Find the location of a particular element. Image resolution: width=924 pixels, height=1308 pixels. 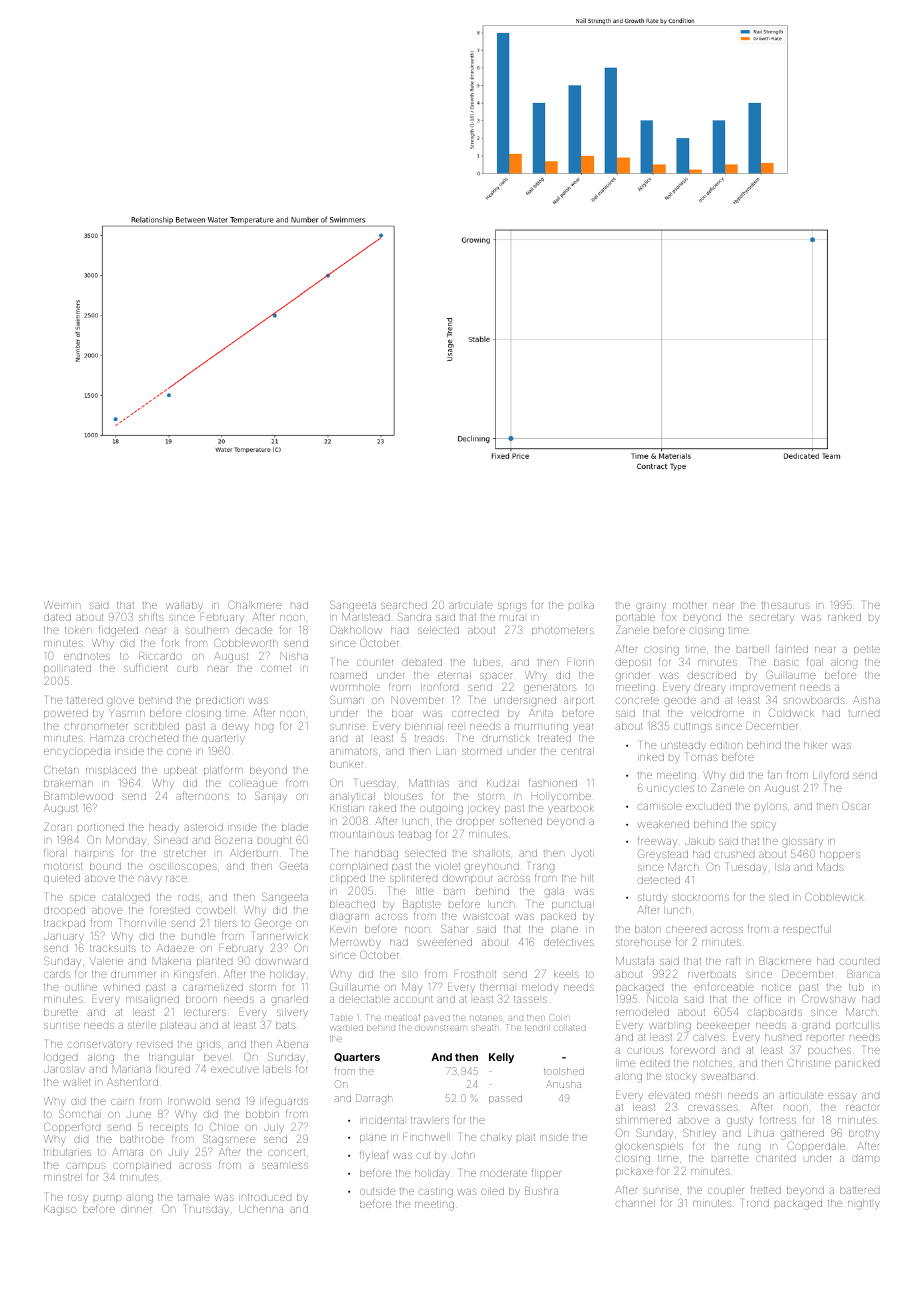

concert is located at coordinates (286, 1152).
